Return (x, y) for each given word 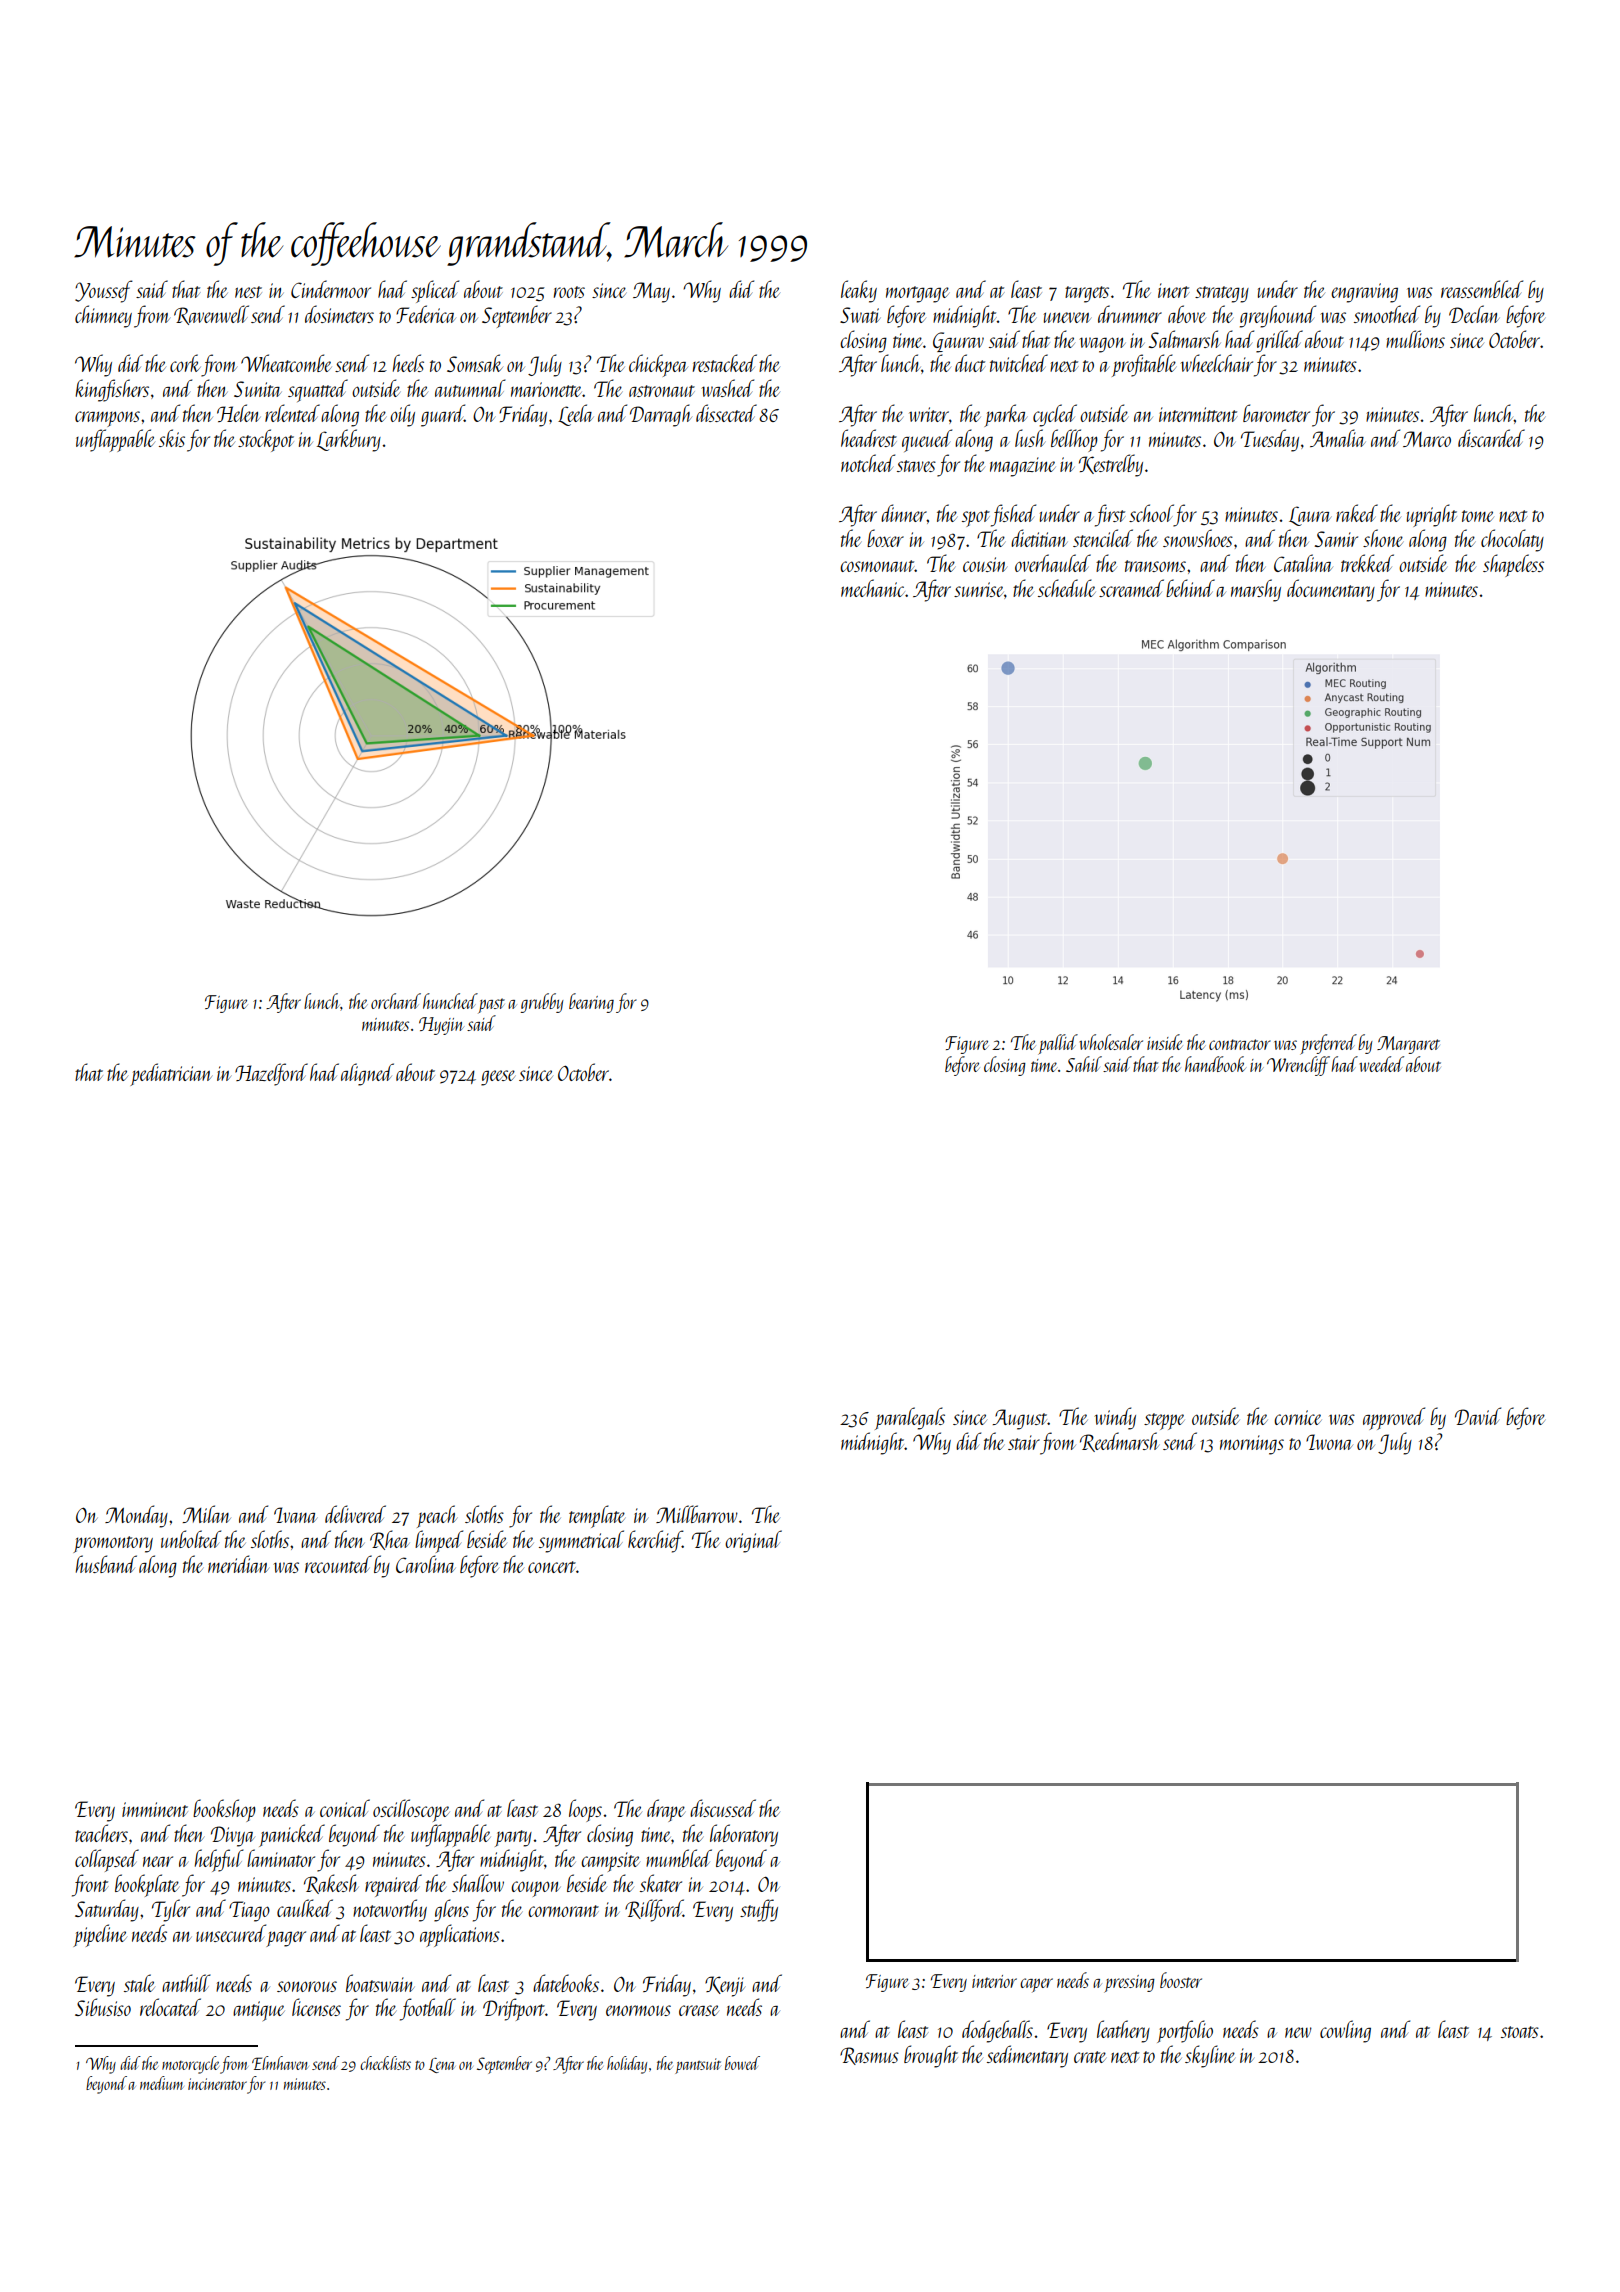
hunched (450, 1001)
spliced (435, 291)
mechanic (873, 588)
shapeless (1513, 565)
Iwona (1329, 1442)
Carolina (425, 1564)
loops (585, 1810)
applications (460, 1935)
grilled (1279, 341)
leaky (859, 291)
